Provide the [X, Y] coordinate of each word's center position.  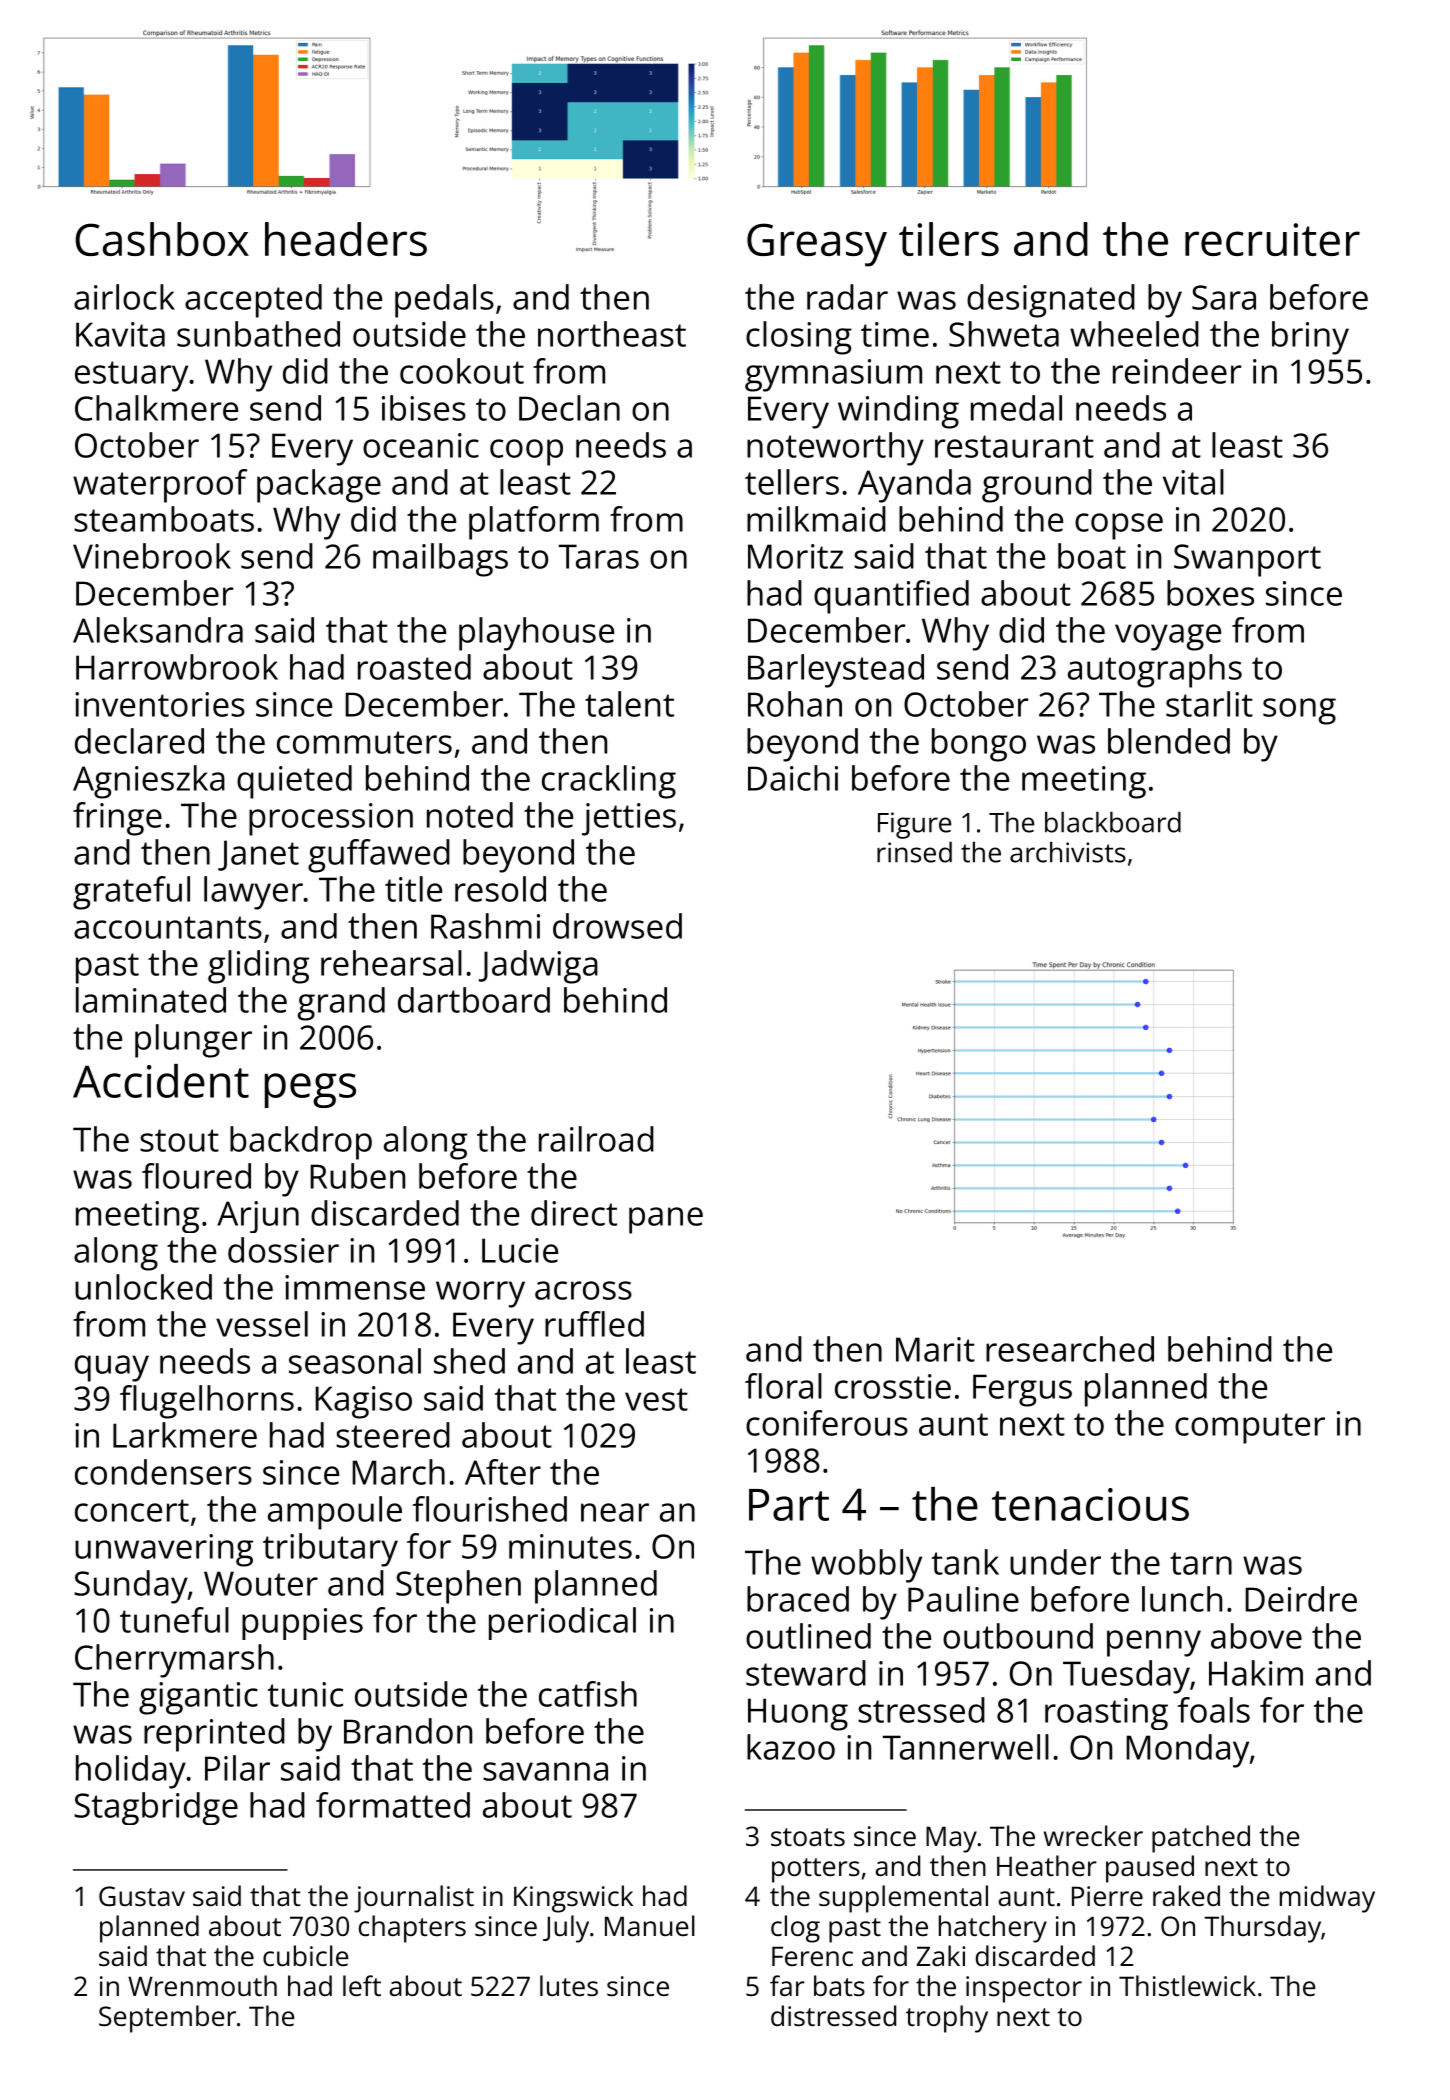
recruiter [1272, 239]
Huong [798, 1714]
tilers [949, 239]
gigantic [198, 1698]
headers [346, 239]
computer [1250, 1428]
